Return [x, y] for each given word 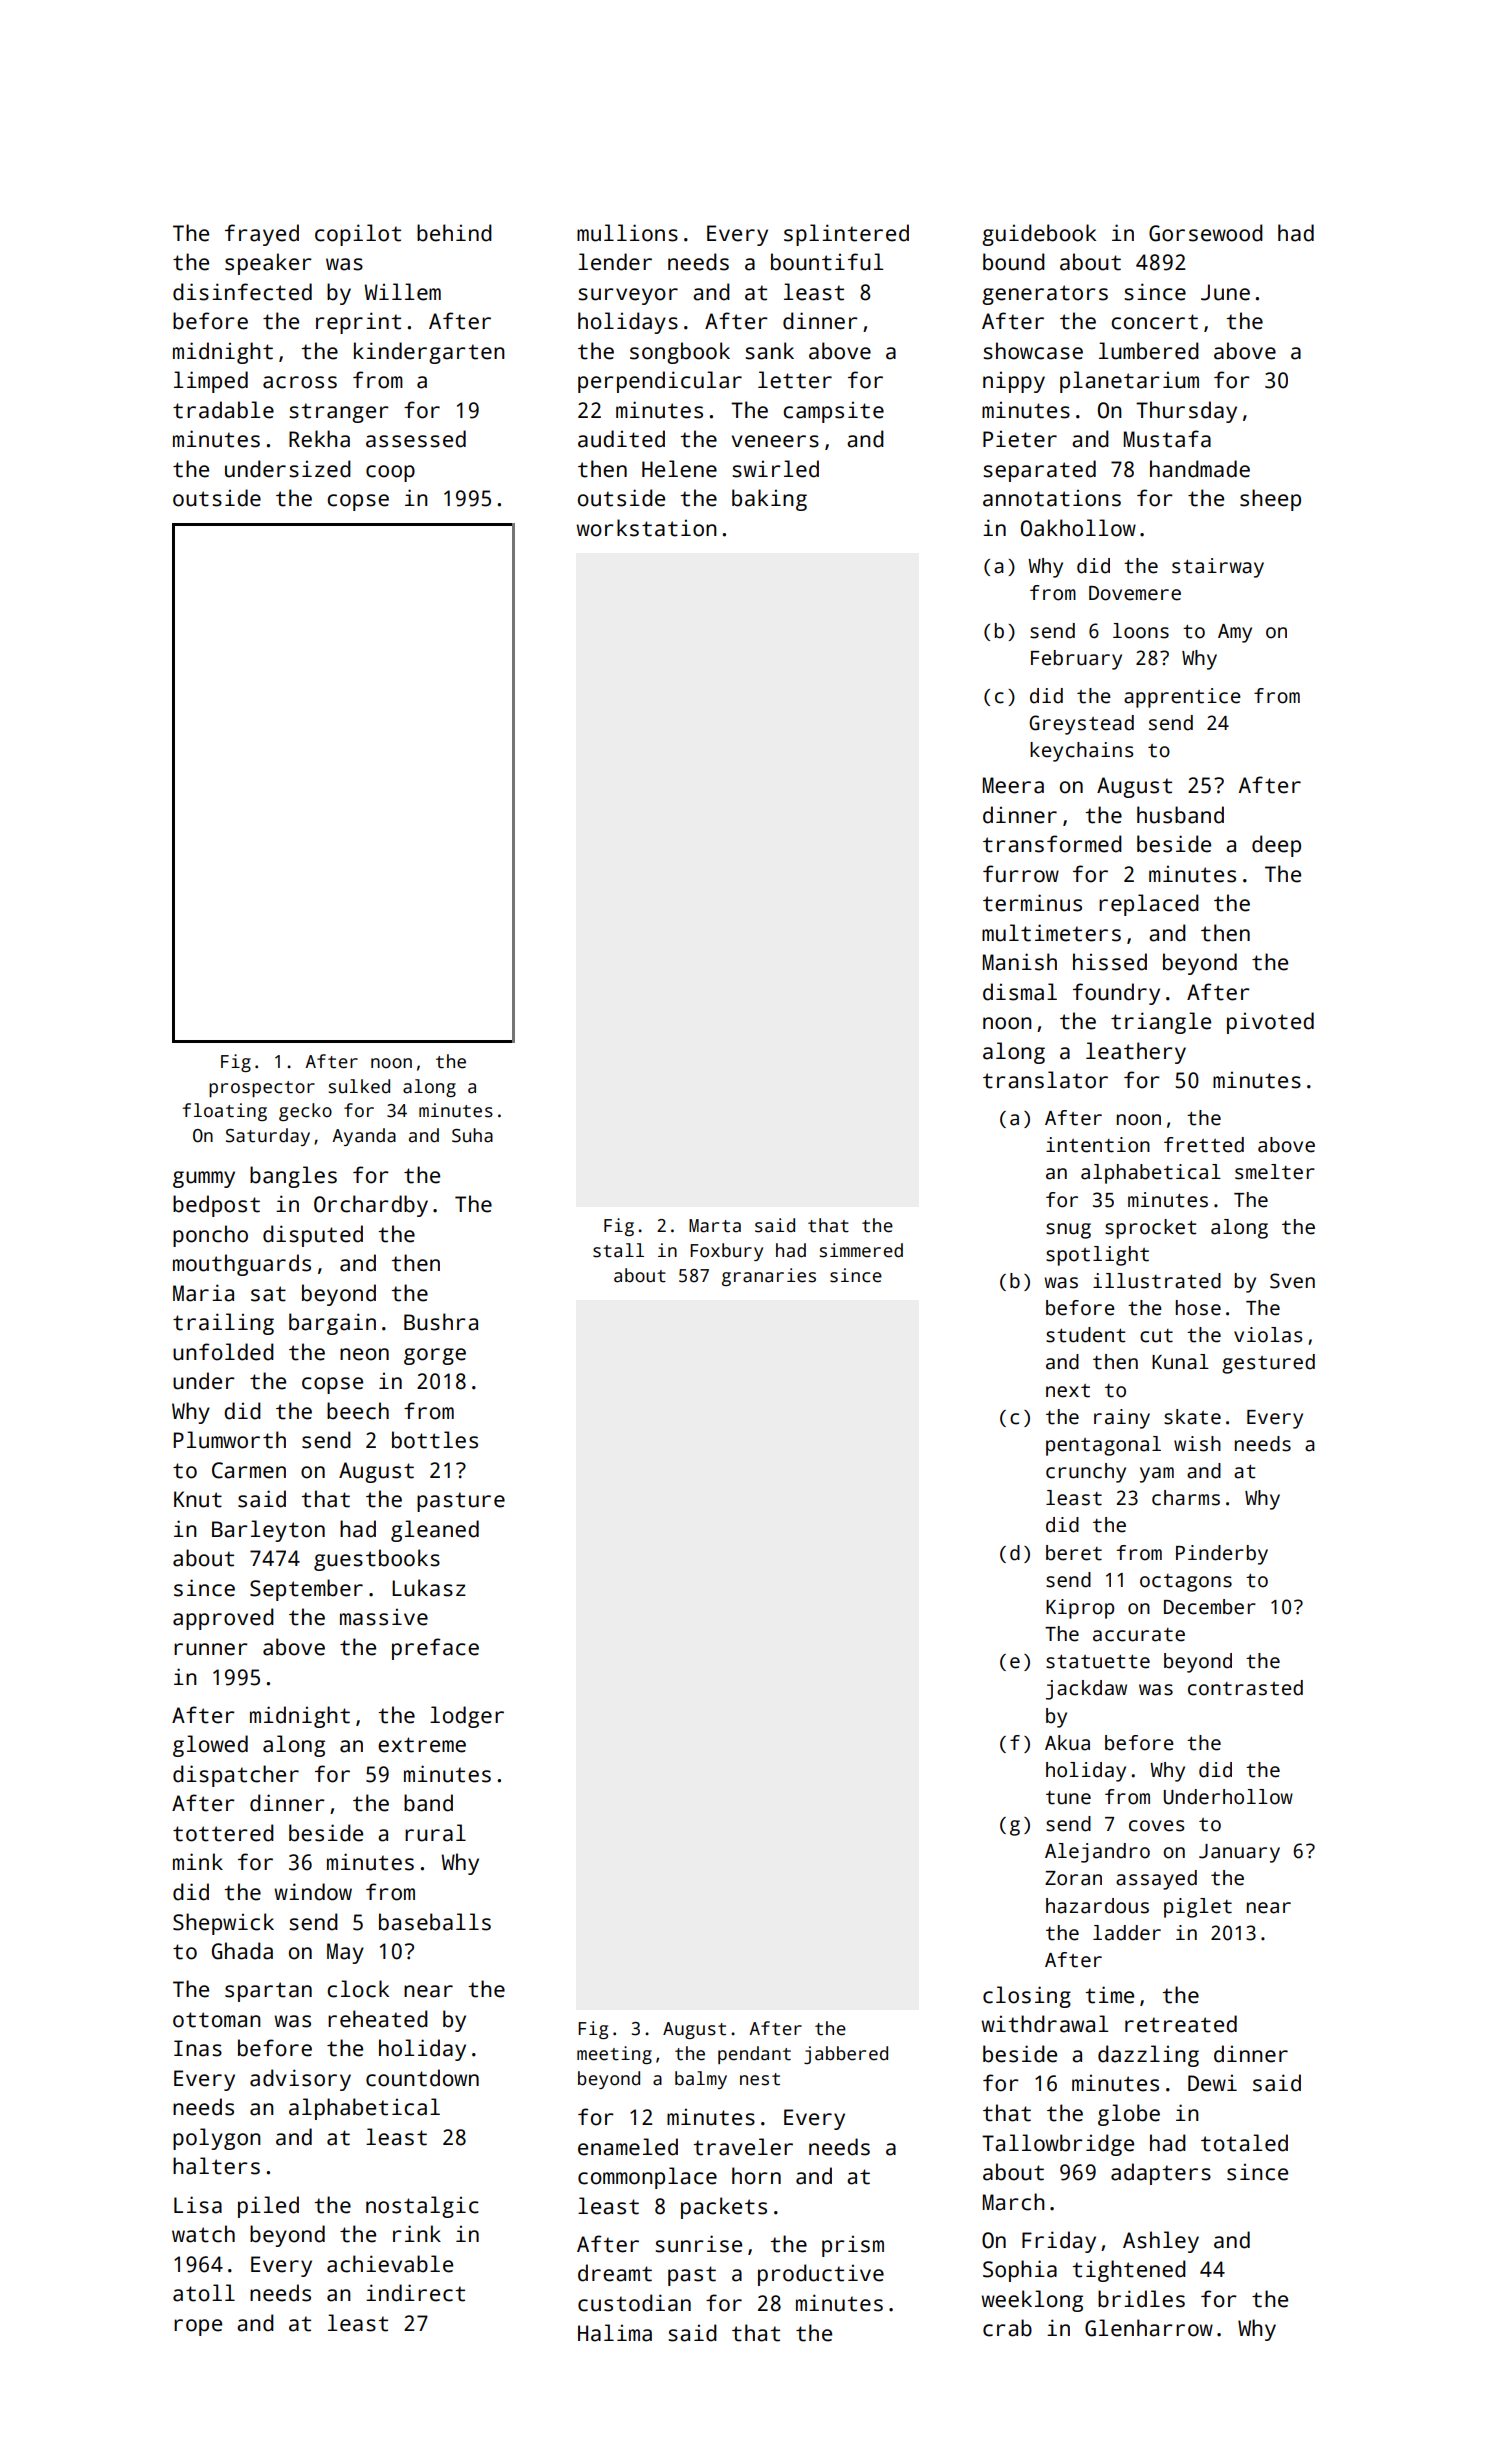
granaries [769, 1277]
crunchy [1086, 1473]
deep [1276, 846]
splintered [846, 235]
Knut [198, 1499]
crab [1007, 2328]
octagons [1186, 1583]
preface [435, 1649]
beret [1074, 1553]
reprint [358, 323]
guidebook [1039, 235]
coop [390, 473]
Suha [472, 1135]
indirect [415, 2293]
